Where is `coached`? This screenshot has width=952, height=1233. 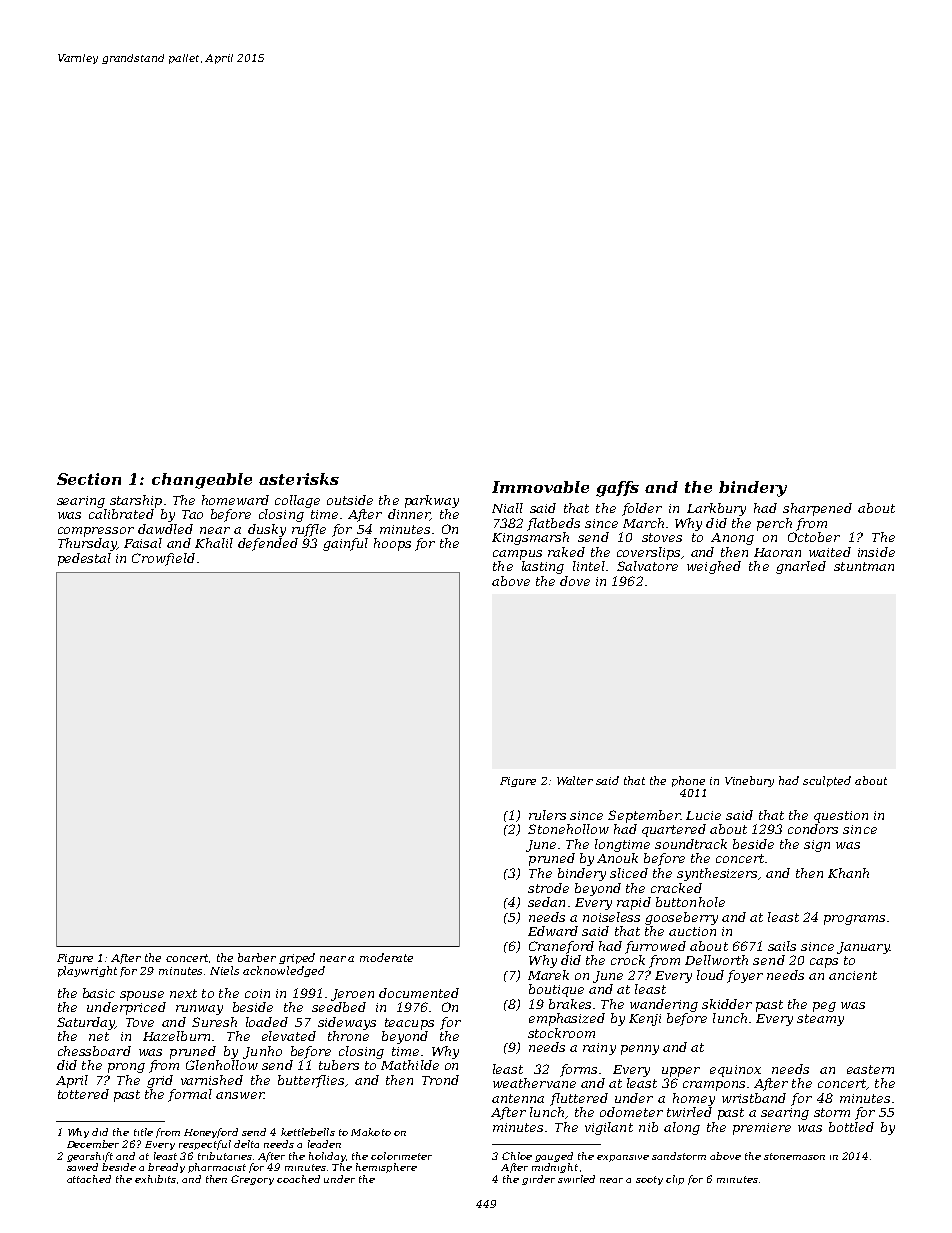 coached is located at coordinates (298, 1179).
